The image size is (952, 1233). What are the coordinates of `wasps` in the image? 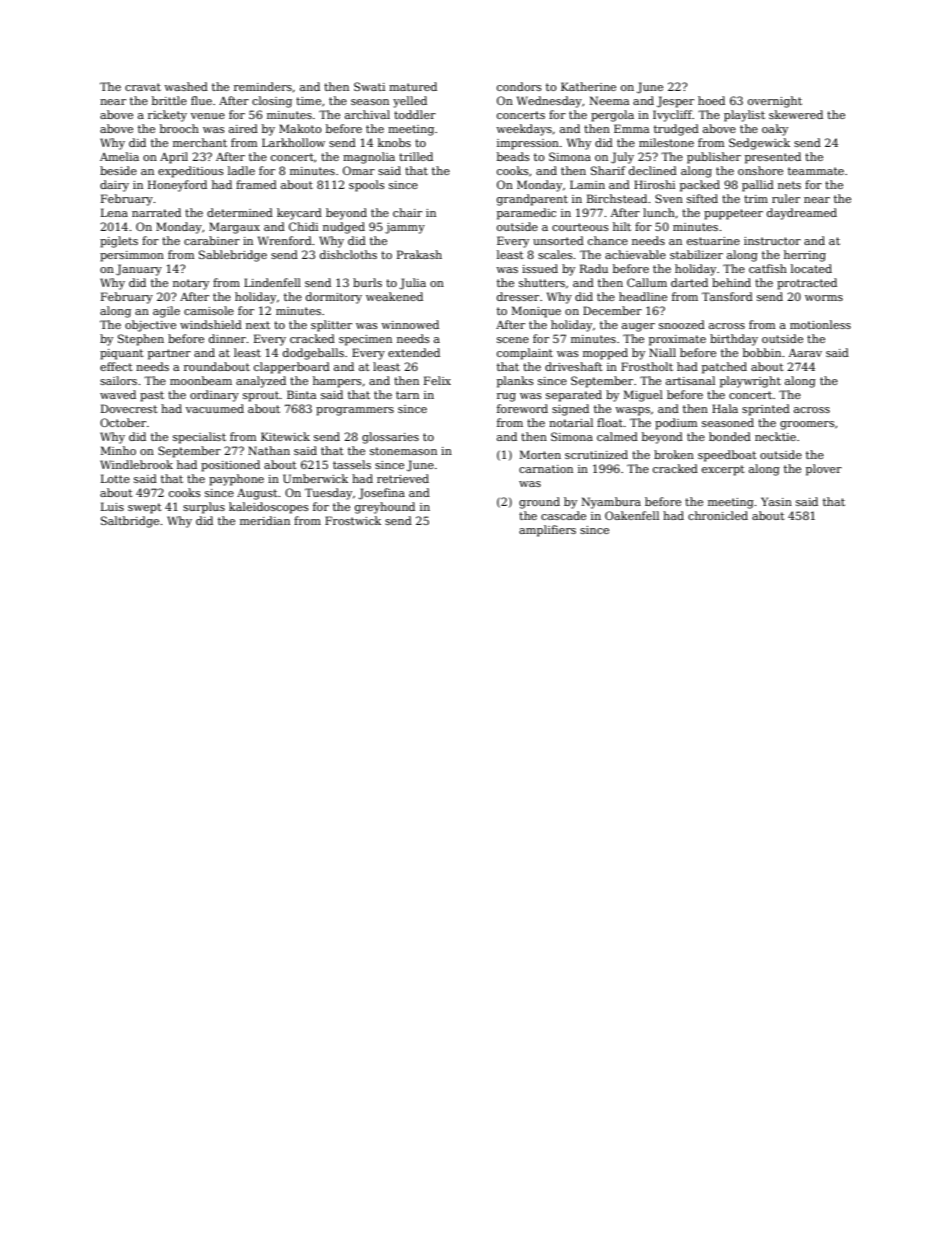 It's located at (632, 411).
